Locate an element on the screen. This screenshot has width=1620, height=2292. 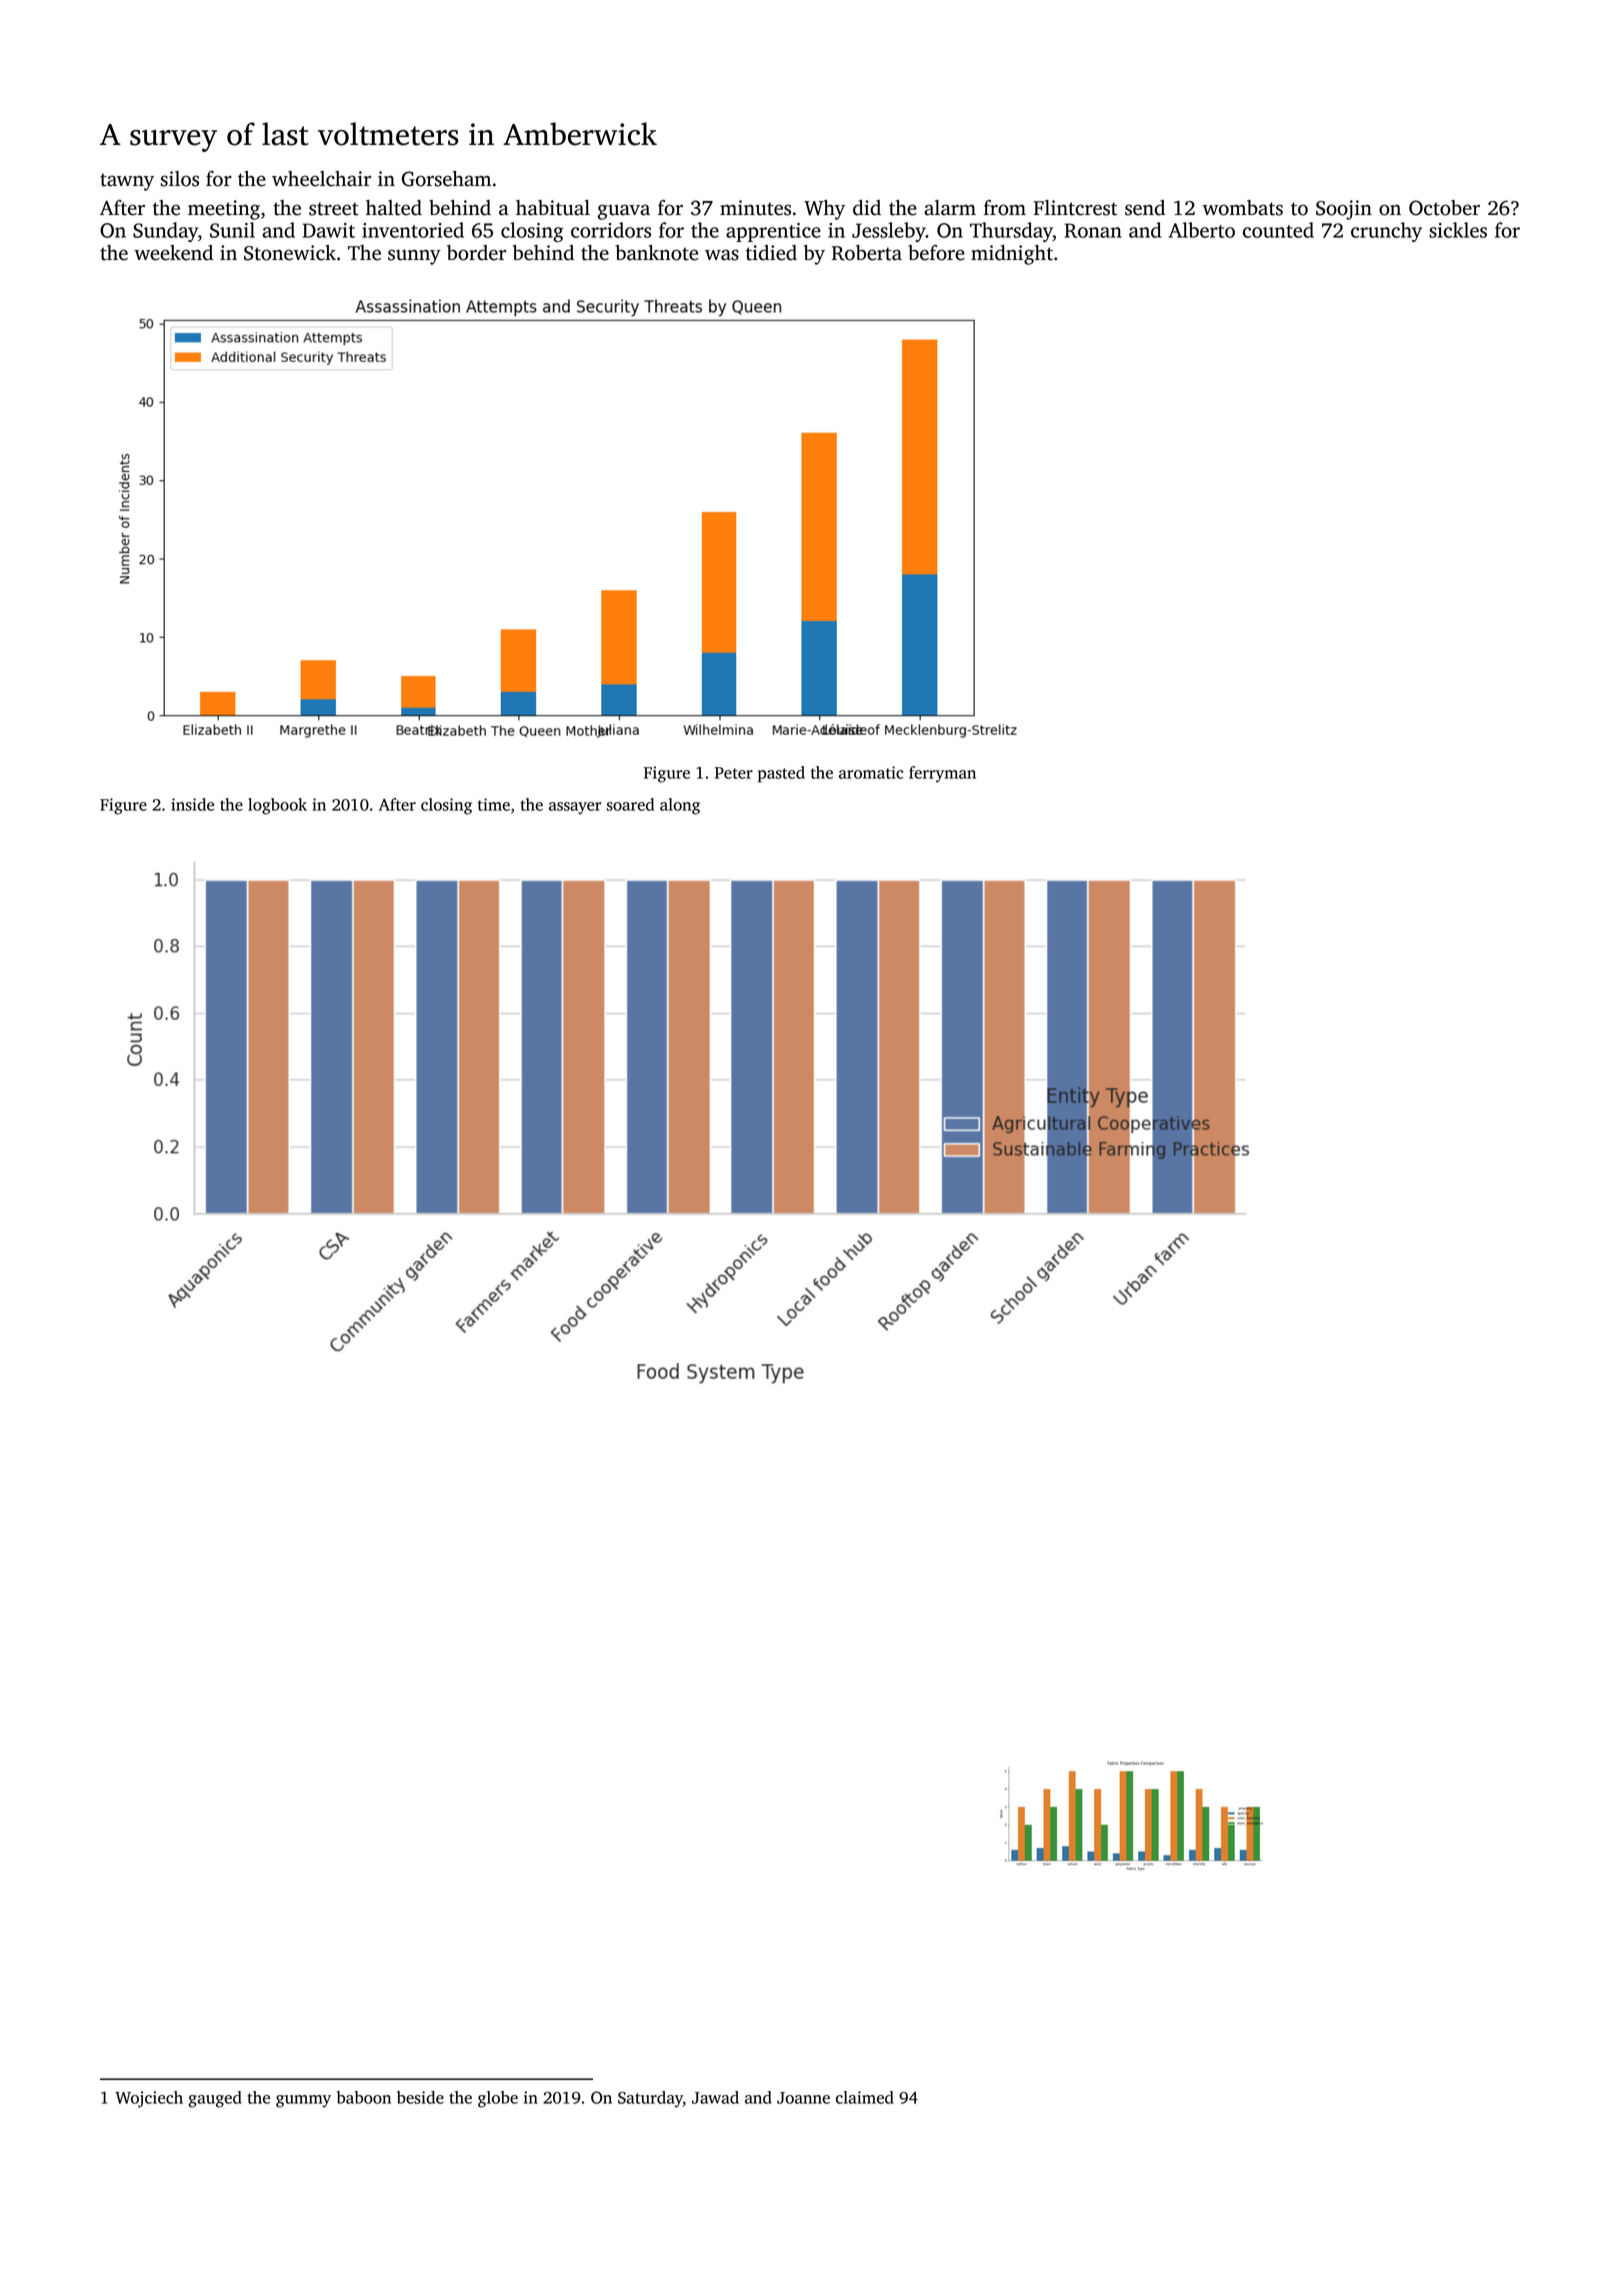
aromatic is located at coordinates (871, 772).
